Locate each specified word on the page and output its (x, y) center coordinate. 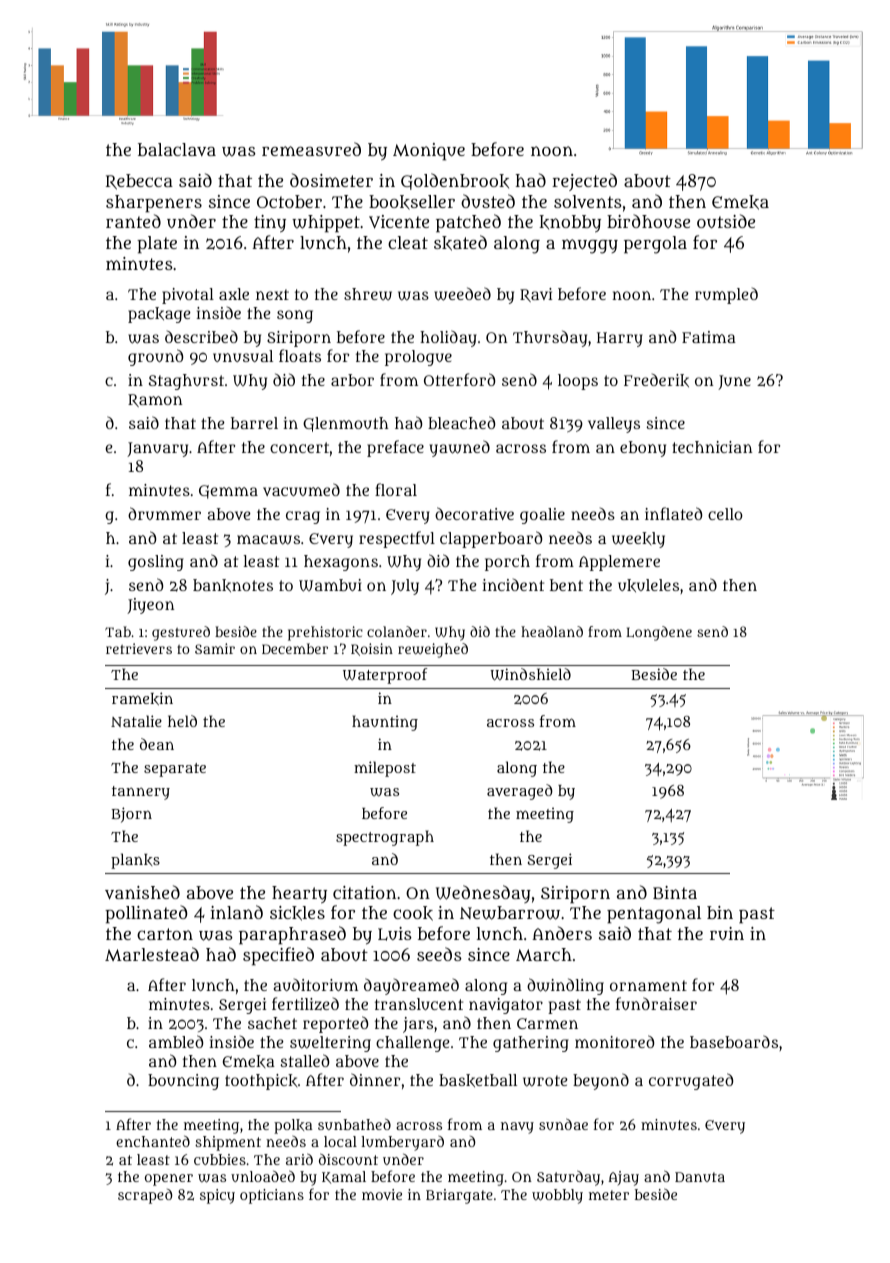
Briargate (459, 1196)
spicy (217, 1196)
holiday (448, 338)
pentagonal (654, 915)
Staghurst (186, 382)
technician (712, 447)
